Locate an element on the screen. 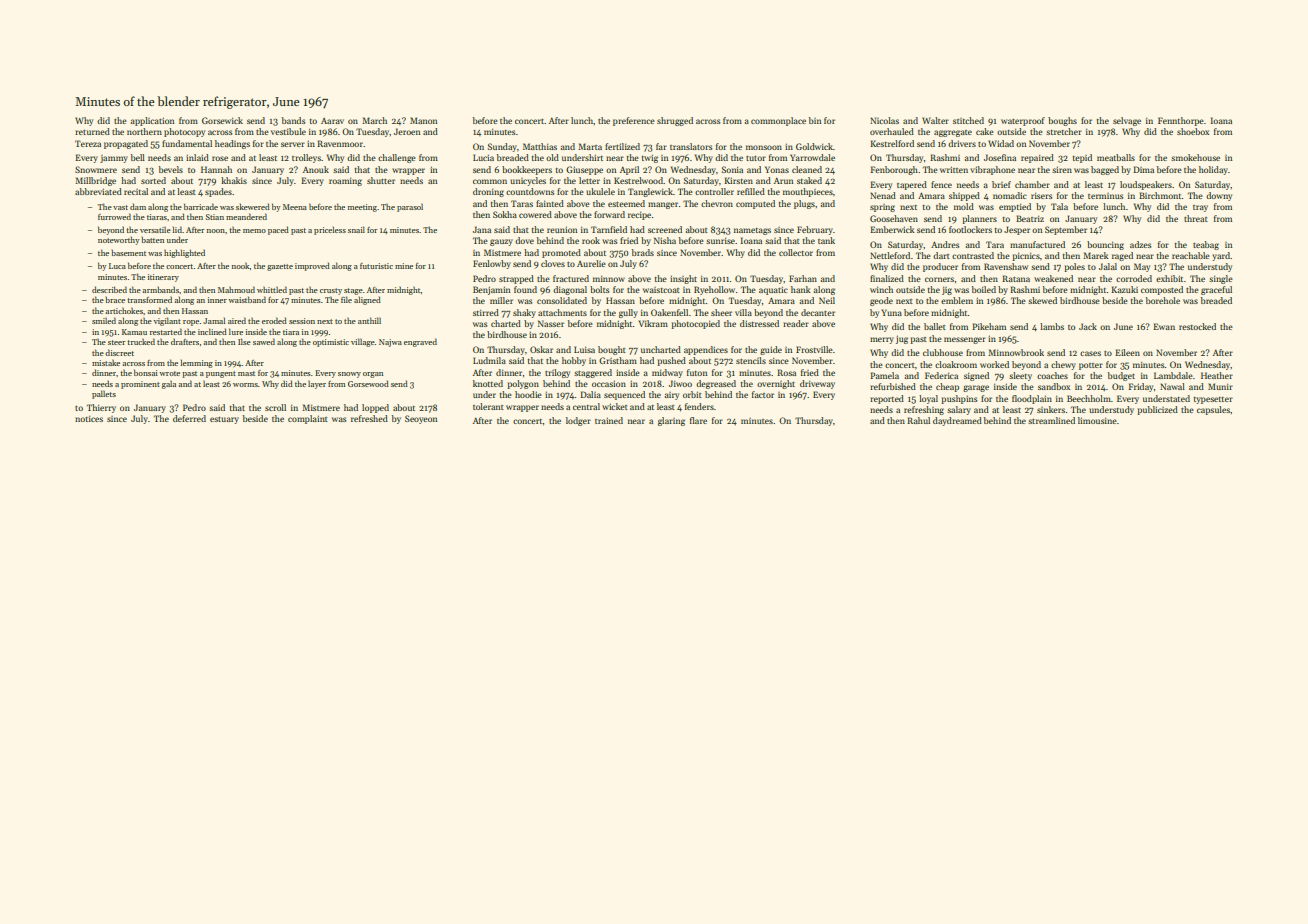 The width and height of the screenshot is (1308, 924). stitched is located at coordinates (968, 120).
